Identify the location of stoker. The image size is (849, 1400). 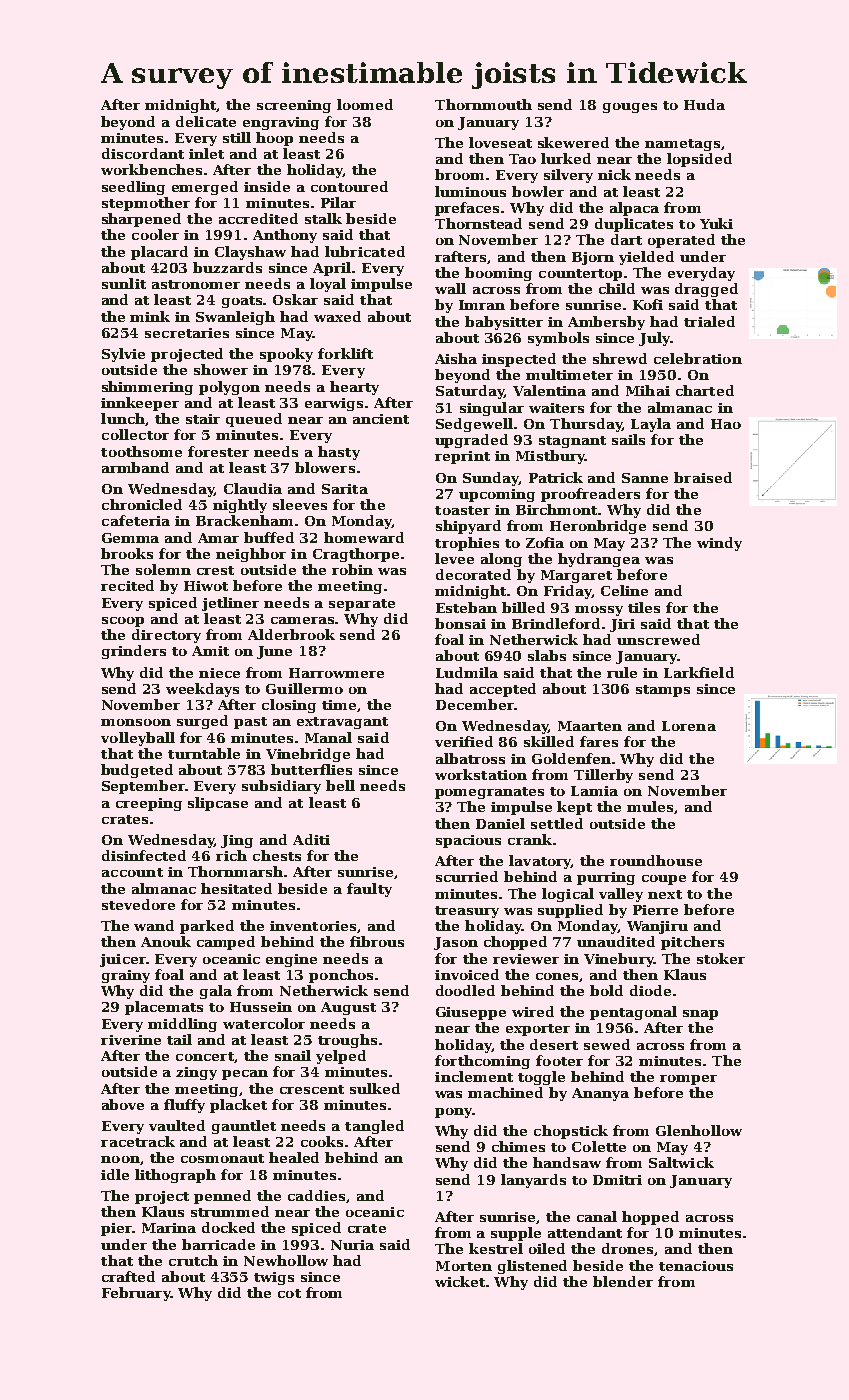
(721, 958).
